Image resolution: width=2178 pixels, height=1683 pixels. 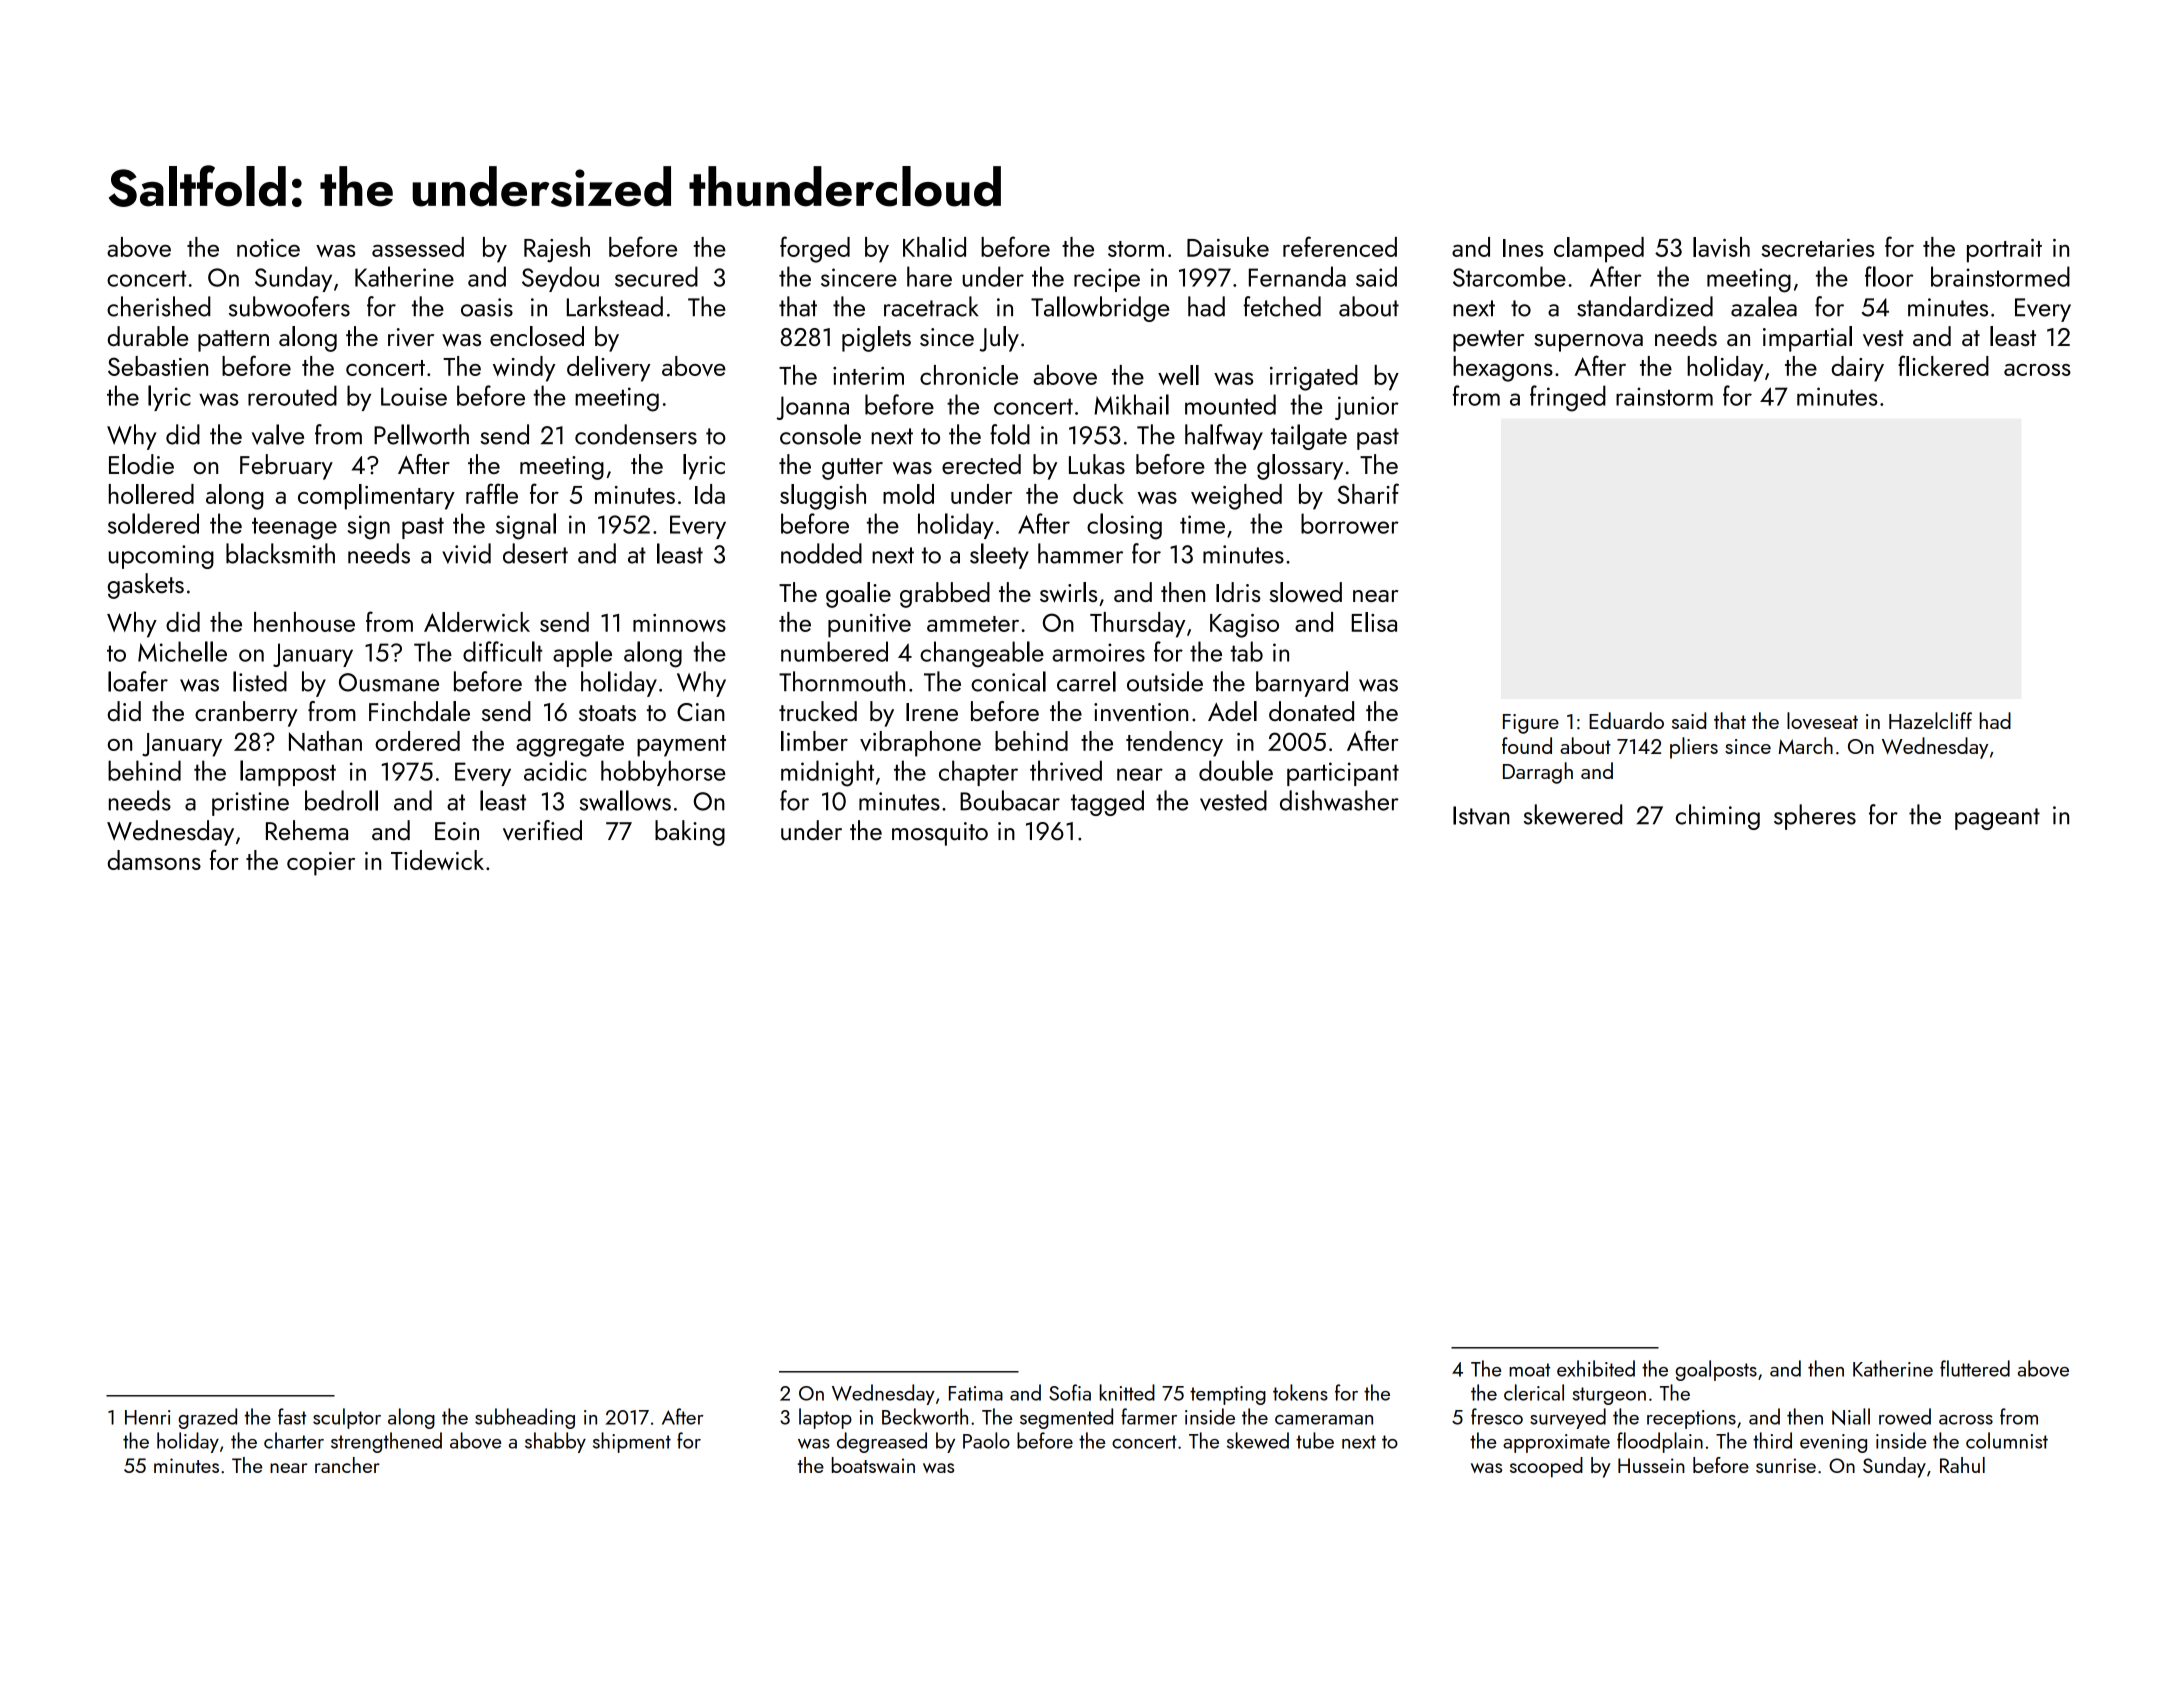 What do you see at coordinates (1228, 247) in the page?
I see `Daisuke` at bounding box center [1228, 247].
